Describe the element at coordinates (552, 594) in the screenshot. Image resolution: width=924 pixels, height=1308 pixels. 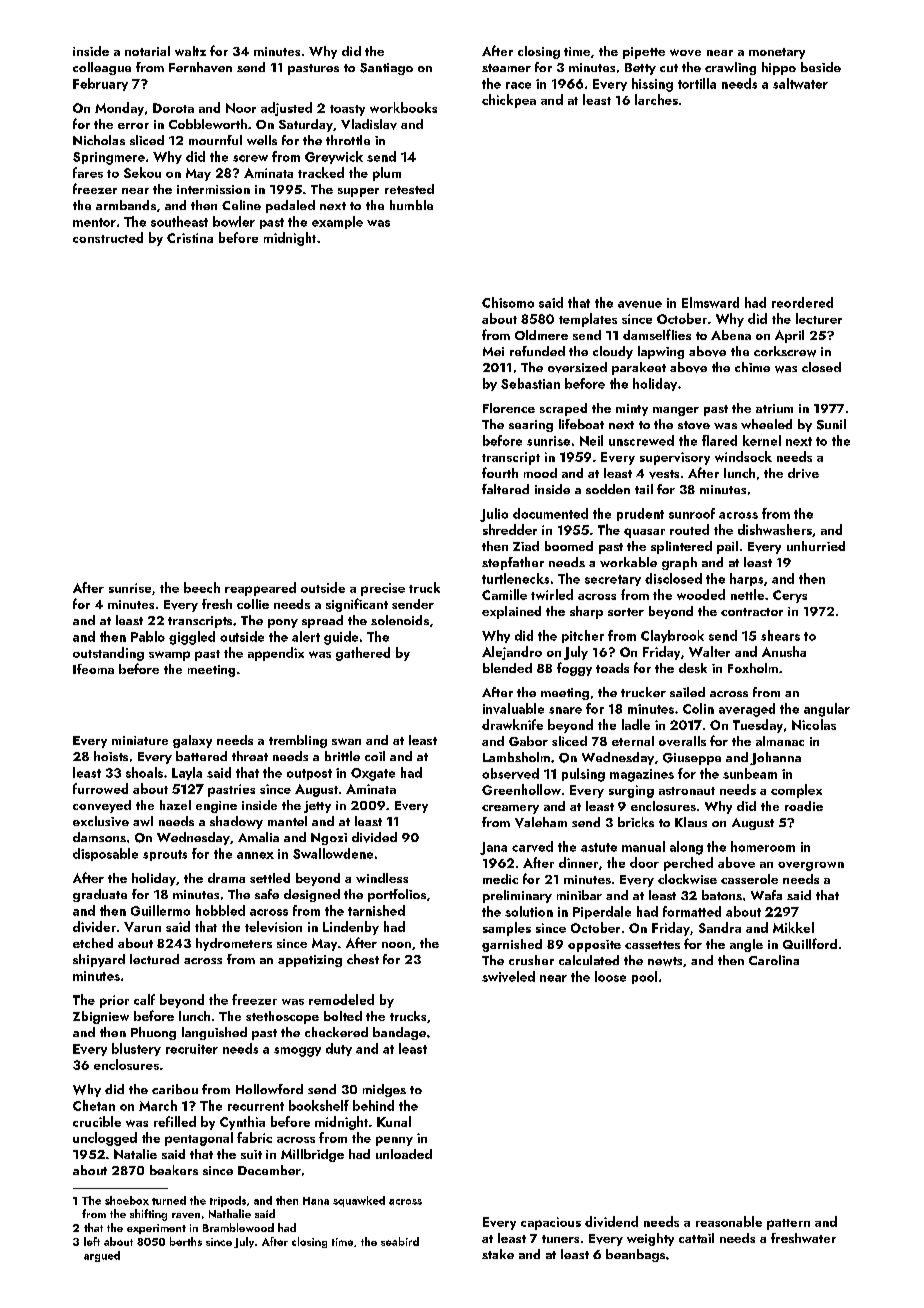
I see `twirled` at that location.
